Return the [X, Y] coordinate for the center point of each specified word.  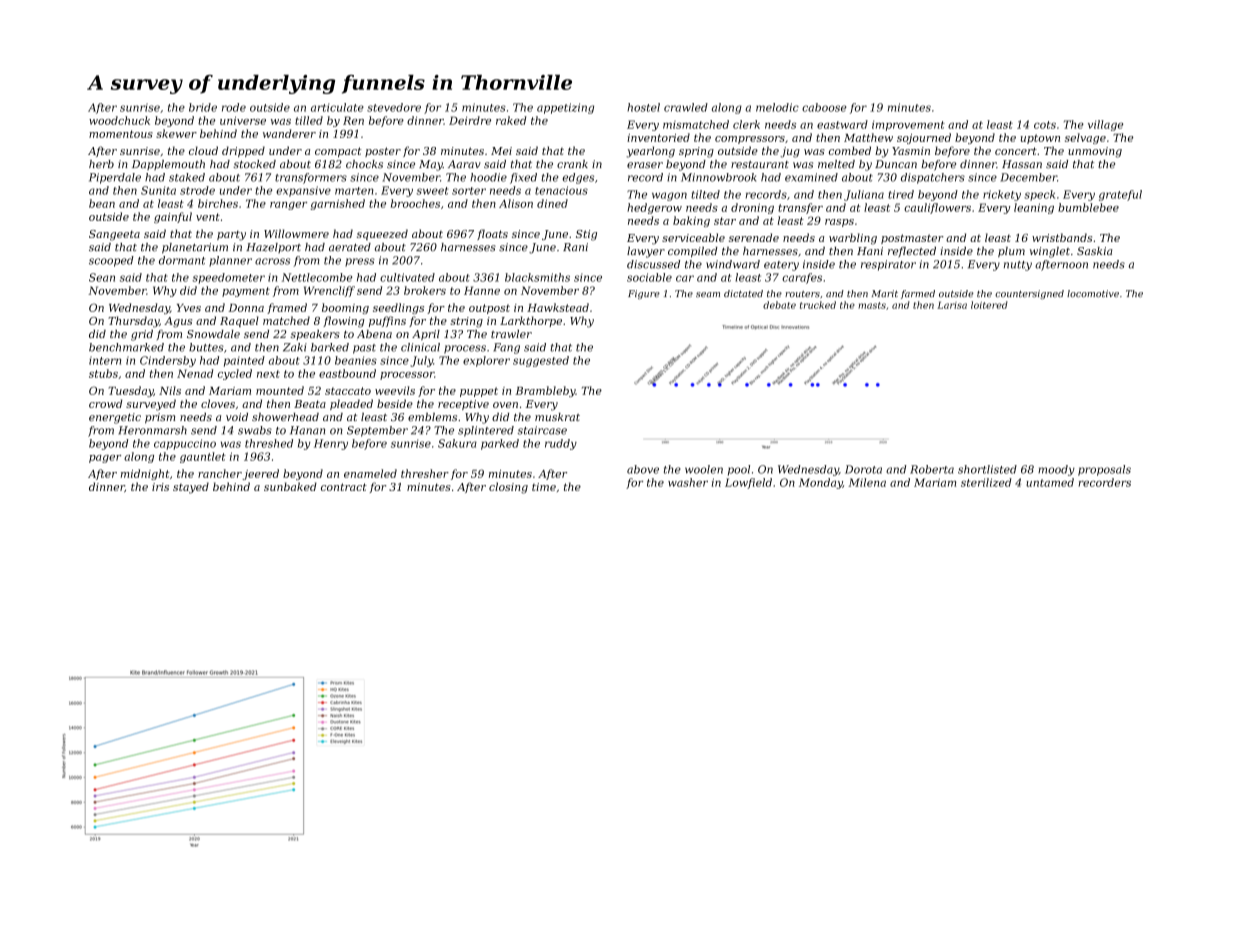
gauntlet [203, 457]
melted [836, 164]
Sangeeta [114, 235]
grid [142, 335]
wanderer [289, 133]
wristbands [1062, 237]
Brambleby [545, 391]
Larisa [952, 305]
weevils [395, 390]
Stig [586, 235]
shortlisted [987, 469]
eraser [645, 165]
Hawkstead [558, 307]
